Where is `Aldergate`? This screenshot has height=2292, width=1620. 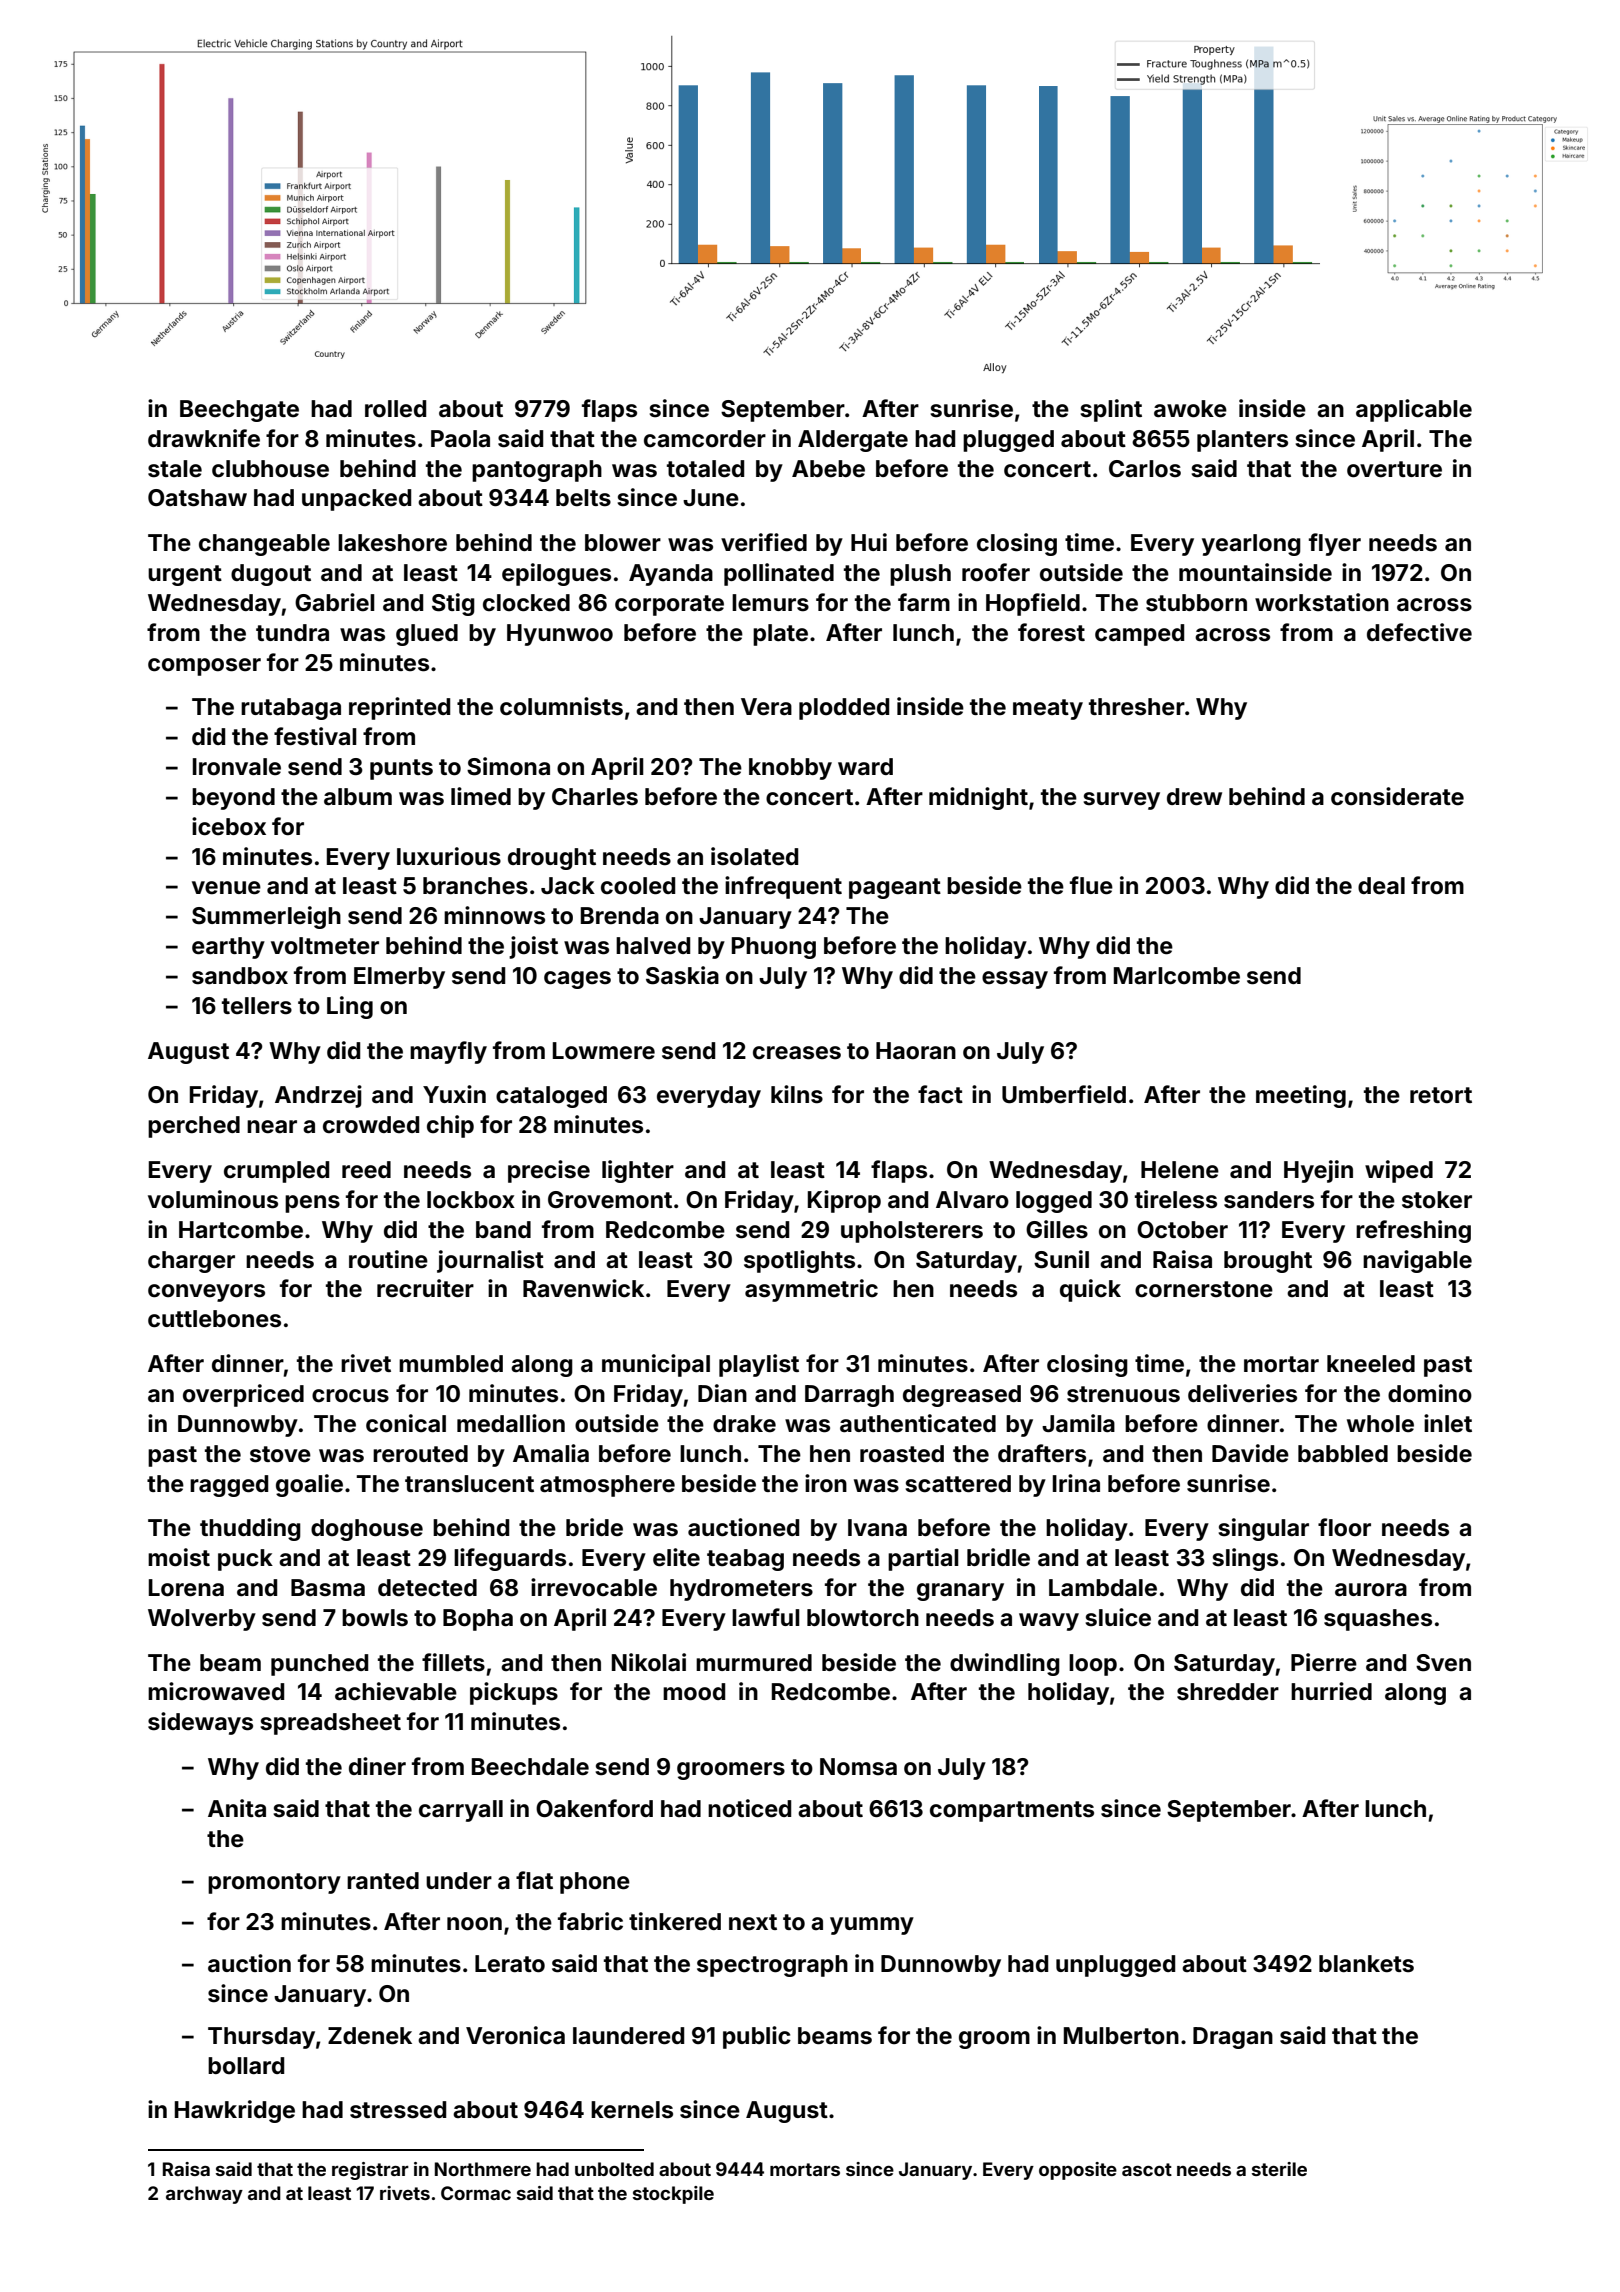
Aldergate is located at coordinates (853, 441).
